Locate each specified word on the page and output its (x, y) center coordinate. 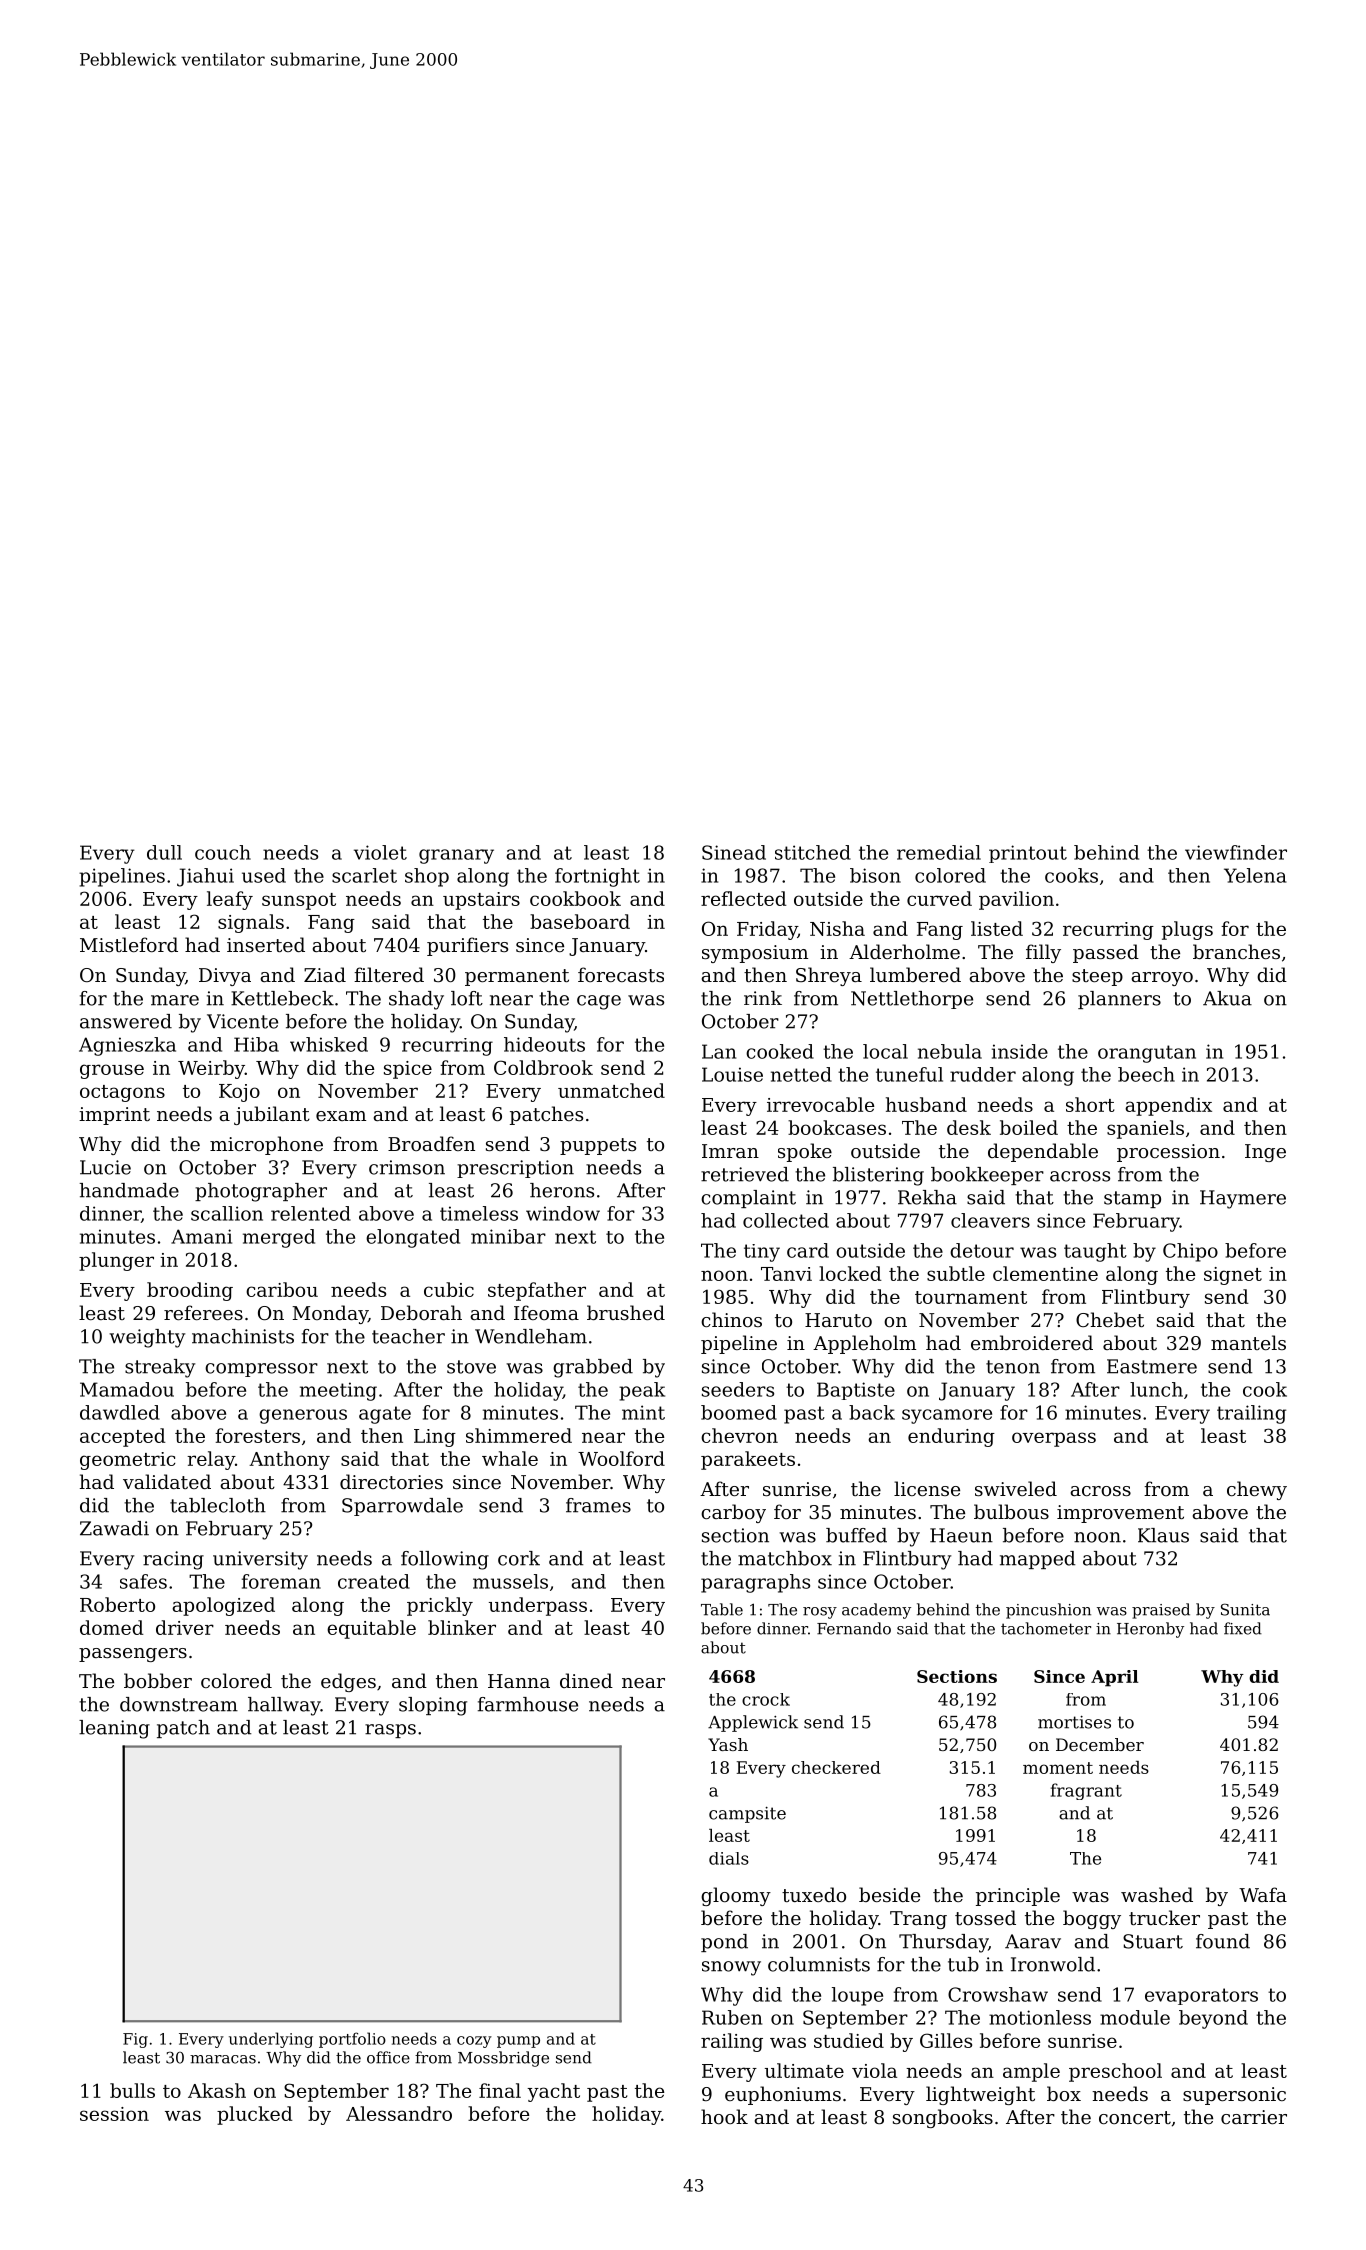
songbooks (943, 2118)
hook (724, 2116)
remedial (939, 852)
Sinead (734, 852)
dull (164, 852)
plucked (255, 2115)
